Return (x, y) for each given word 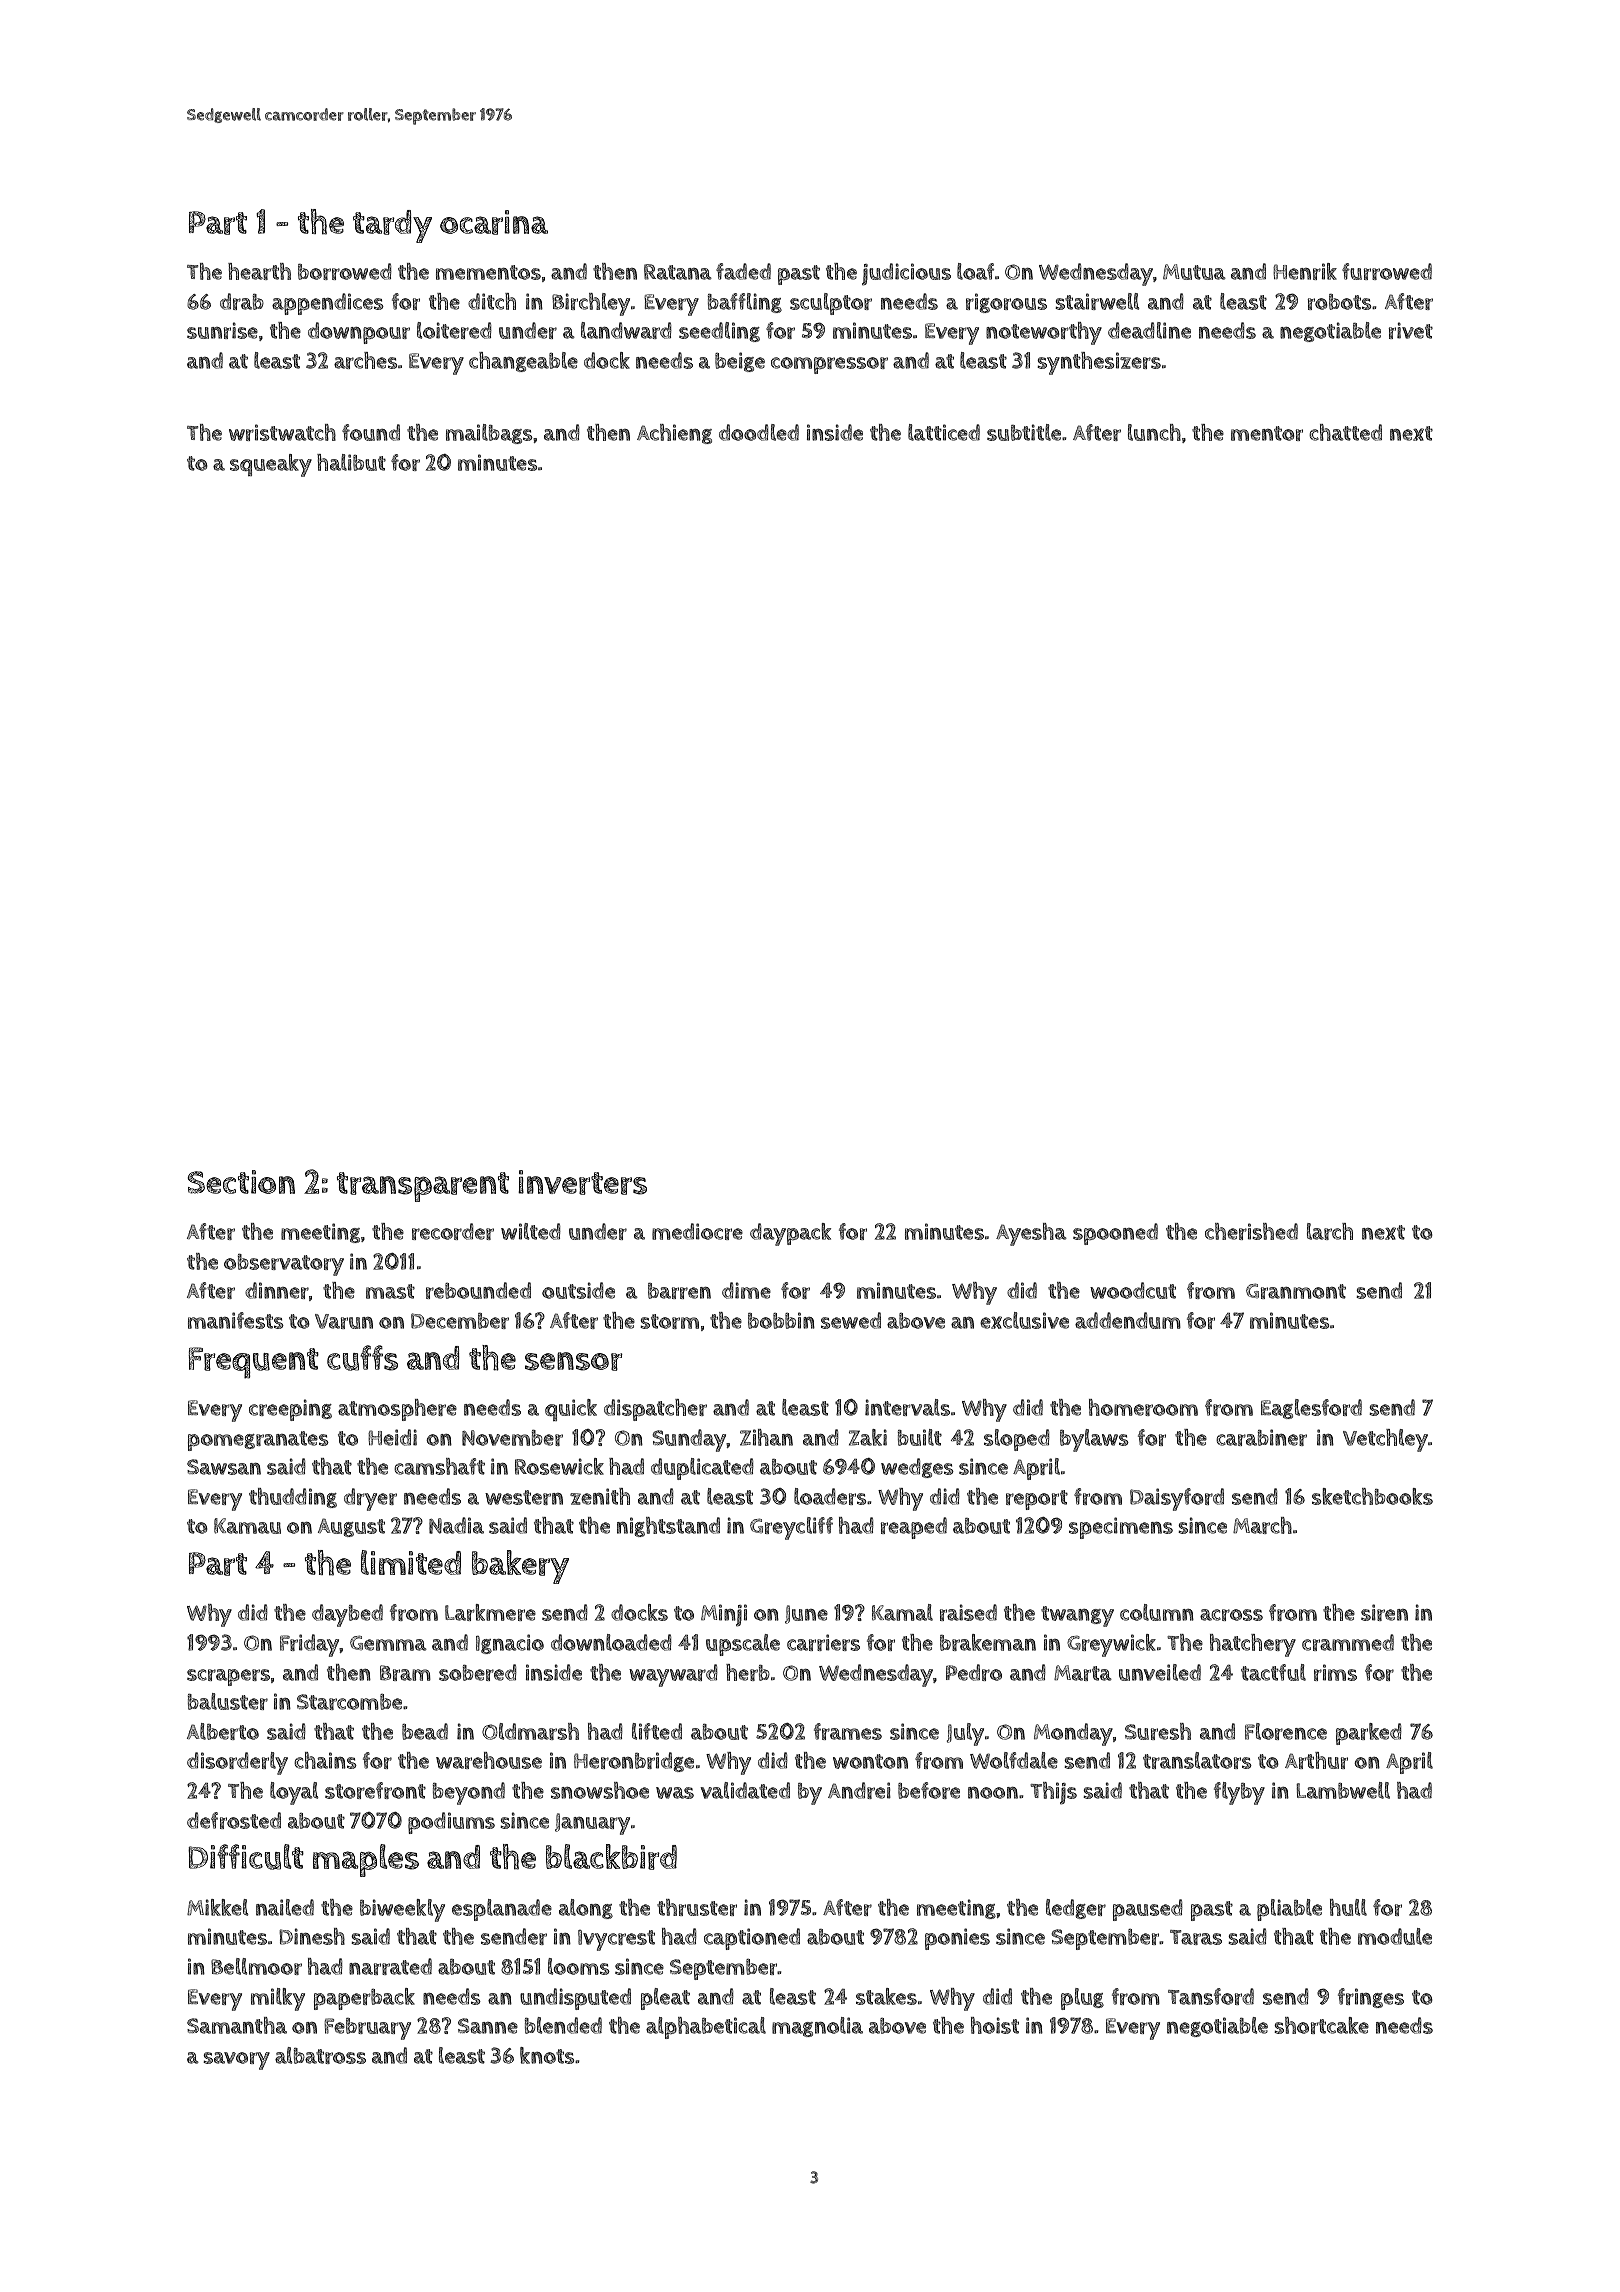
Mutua (1194, 272)
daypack (790, 1234)
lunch (1154, 432)
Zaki (868, 1437)
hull (1348, 1907)
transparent (423, 1187)
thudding (293, 1498)
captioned (752, 1939)
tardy (392, 226)
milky (278, 1999)
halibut (351, 462)
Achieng (674, 434)
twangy (1077, 1616)
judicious (906, 274)
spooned (1115, 1234)
